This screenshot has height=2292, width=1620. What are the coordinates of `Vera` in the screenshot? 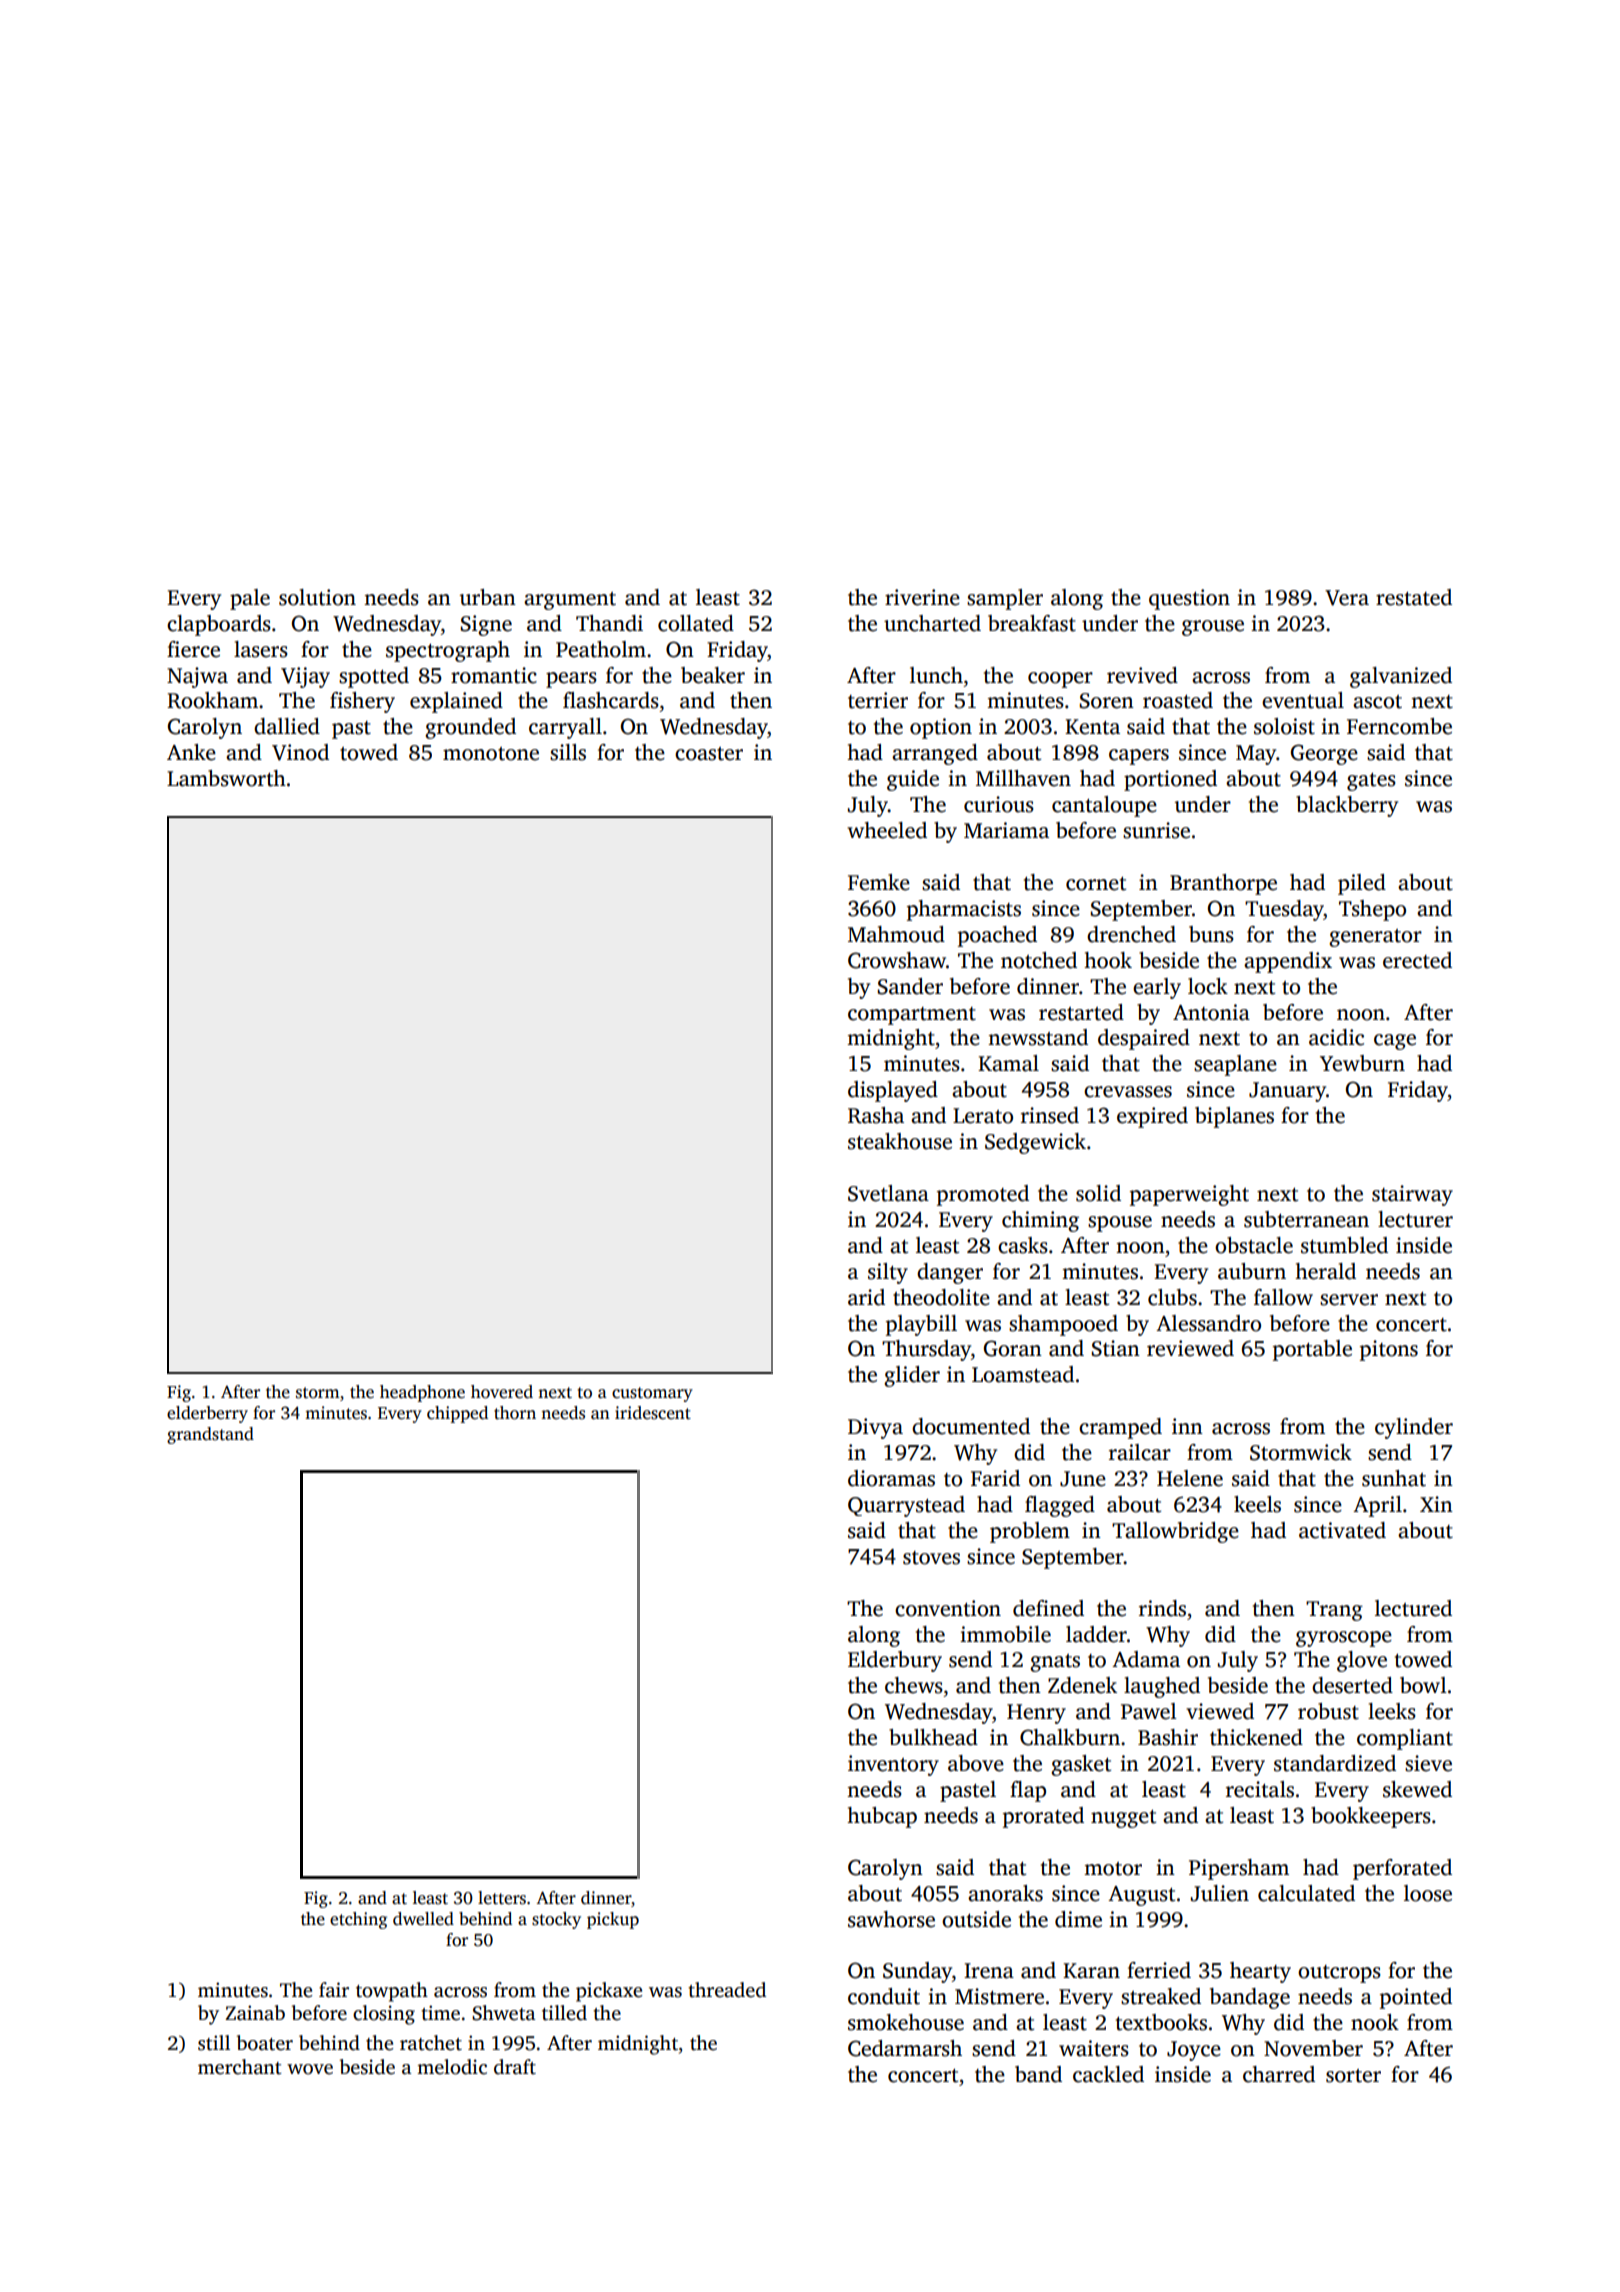 It's located at (1347, 598).
